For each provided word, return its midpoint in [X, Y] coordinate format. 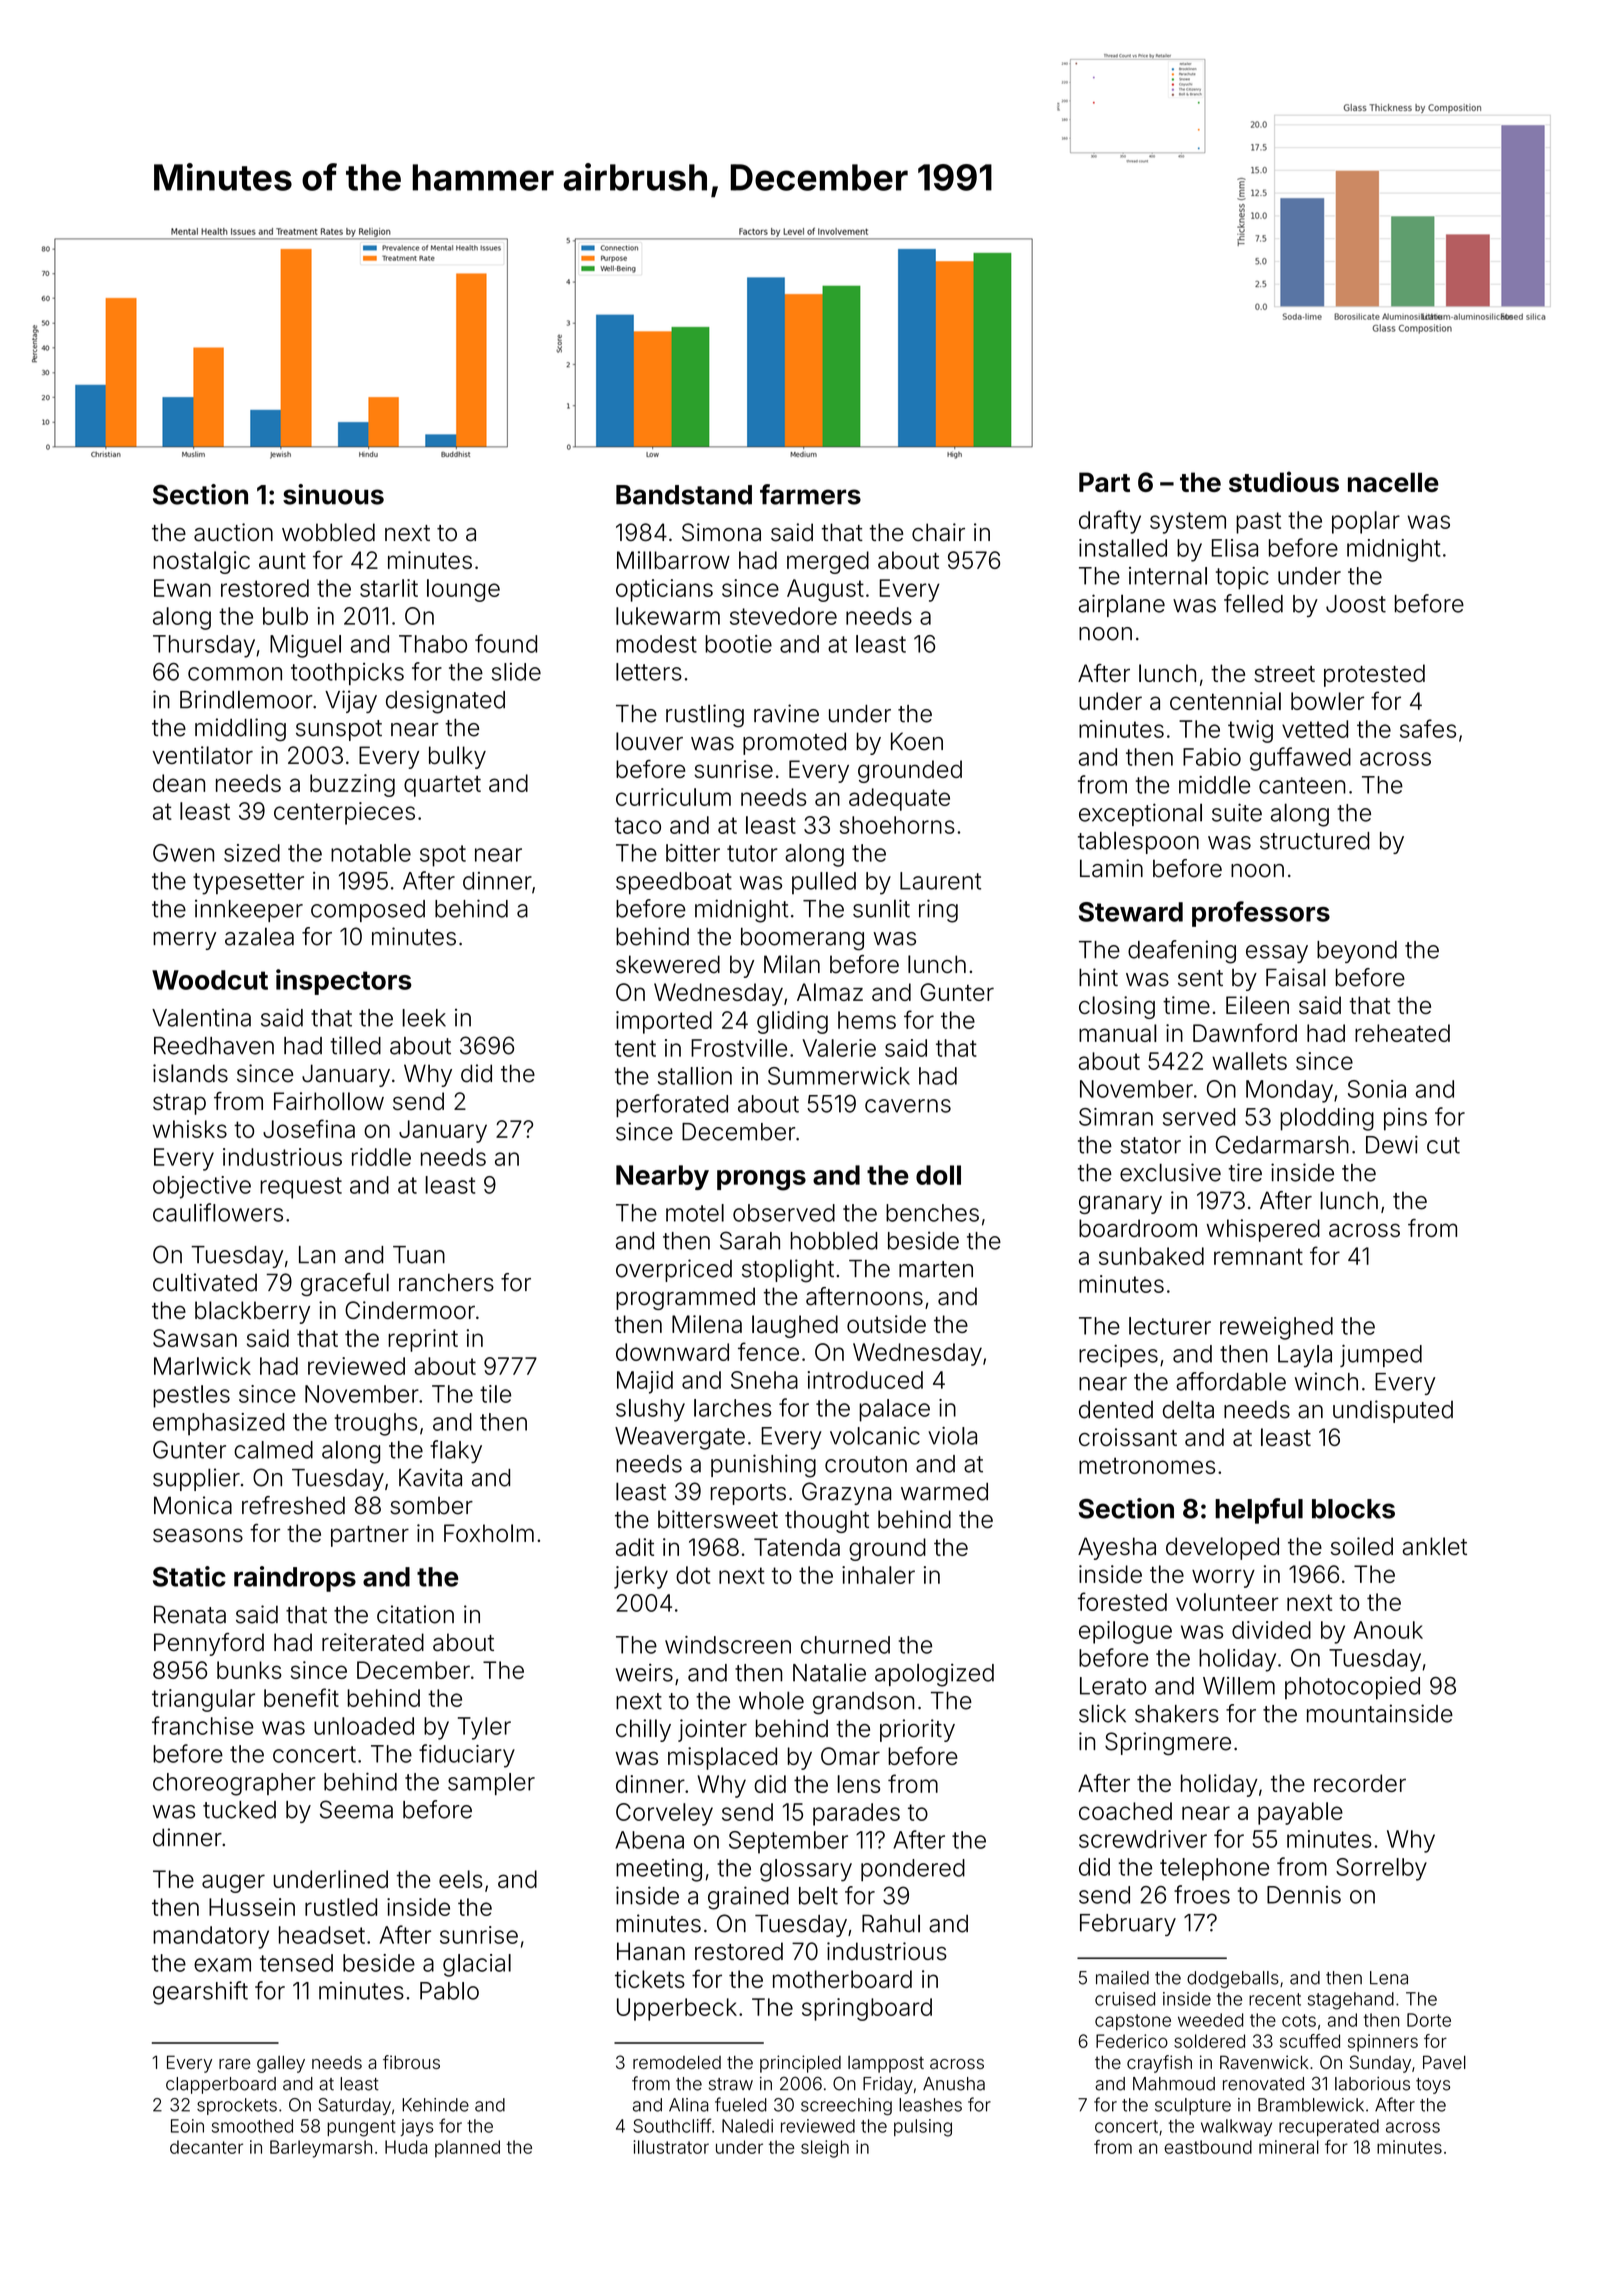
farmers [810, 494]
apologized [934, 1675]
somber [431, 1505]
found [506, 643]
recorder [1360, 1783]
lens [858, 1784]
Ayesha [1117, 1548]
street [1284, 674]
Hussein [252, 1907]
